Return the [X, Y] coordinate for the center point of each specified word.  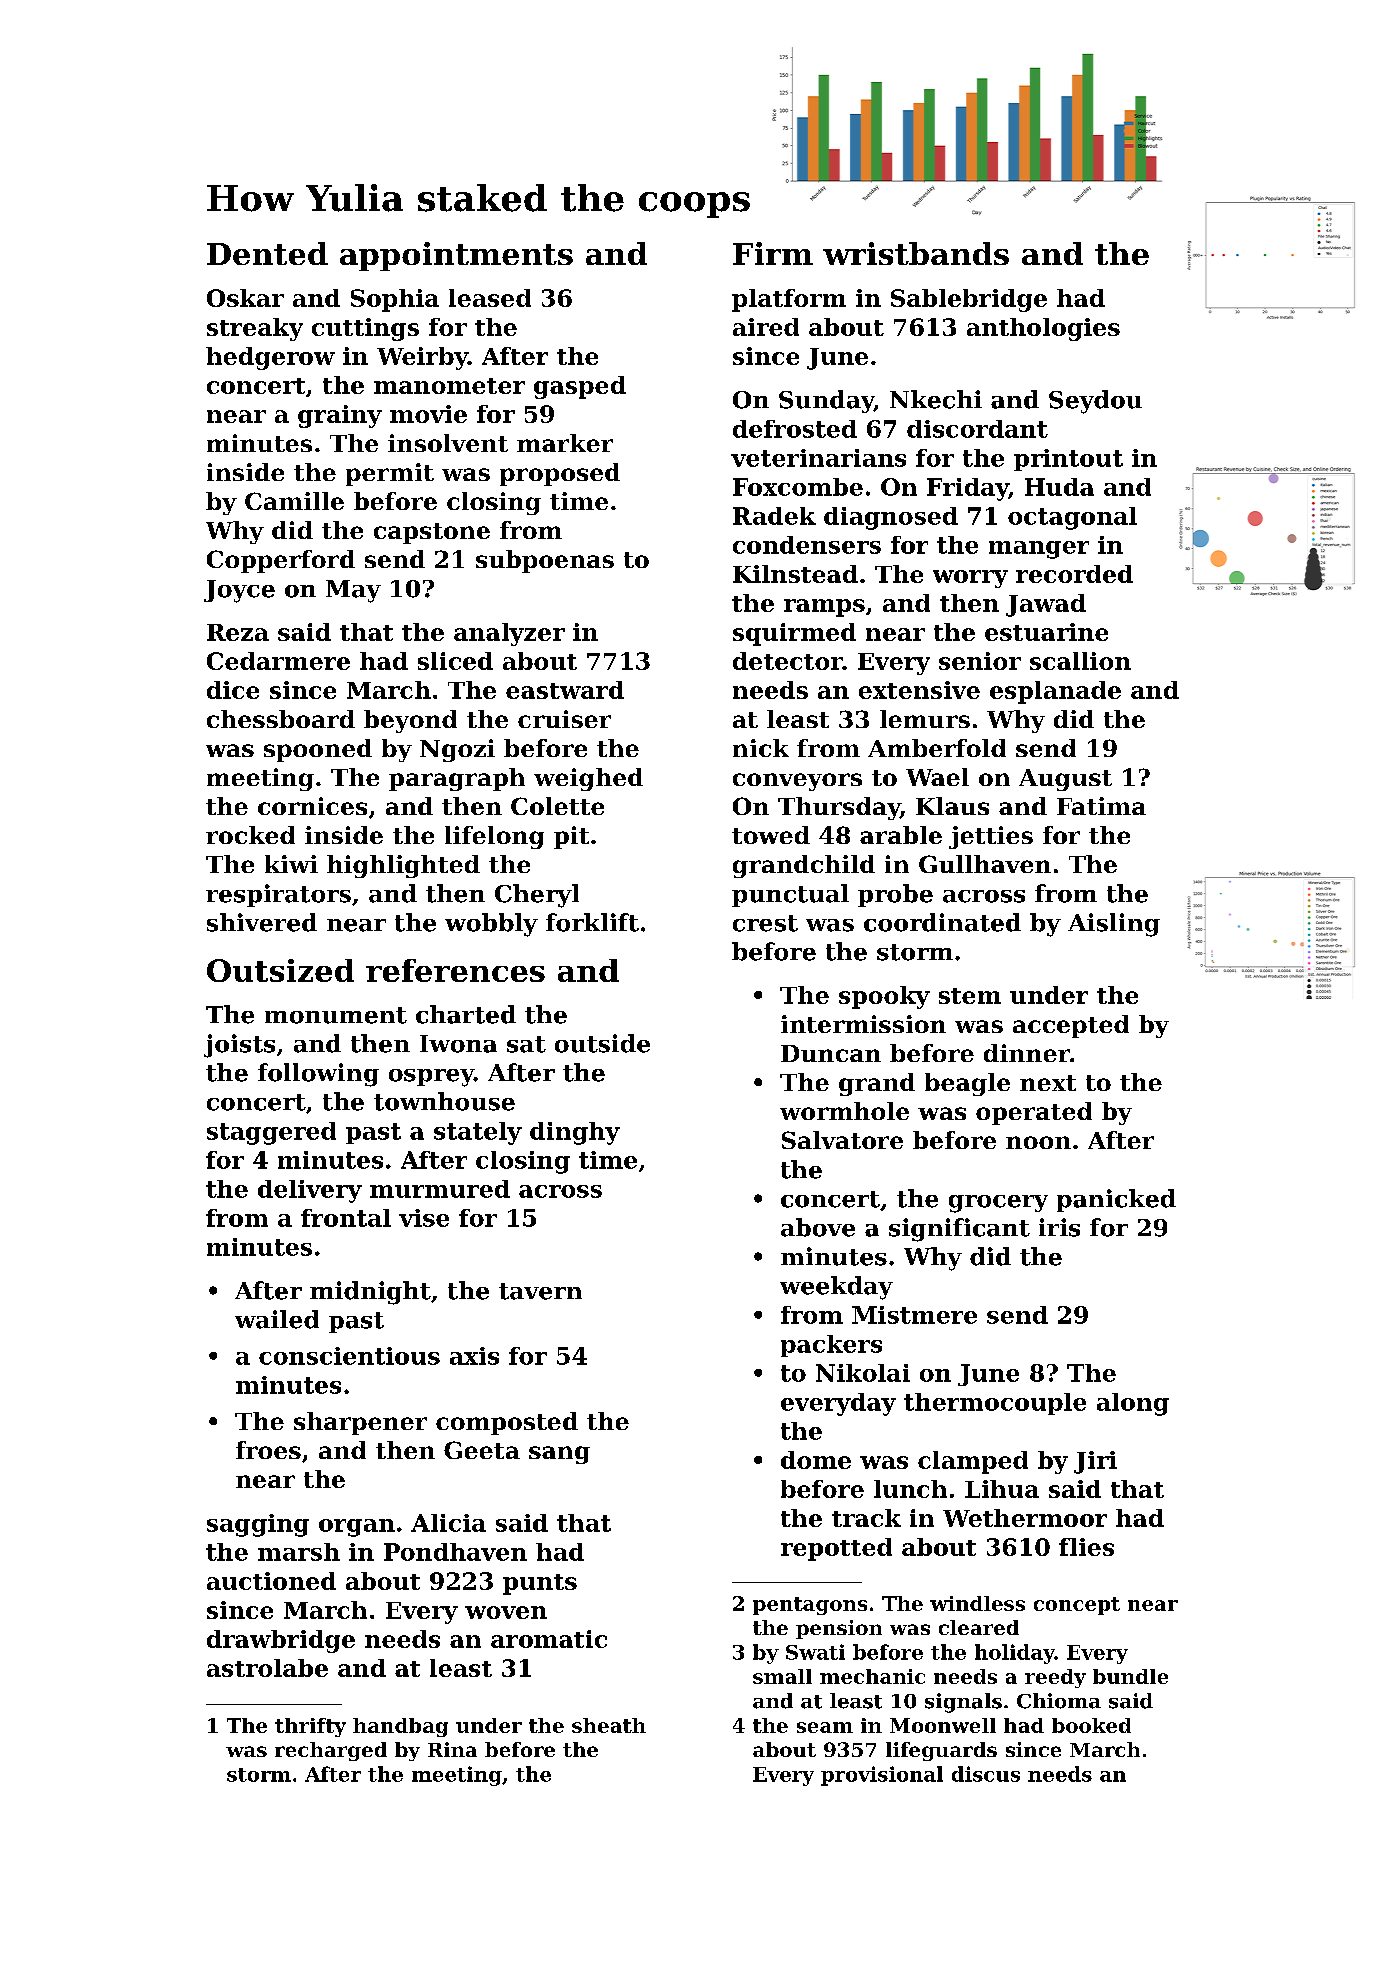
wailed [277, 1319]
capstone [432, 533]
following [318, 1075]
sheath [609, 1725]
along [1133, 1404]
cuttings [365, 329]
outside [602, 1043]
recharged [331, 1751]
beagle [967, 1084]
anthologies [1043, 329]
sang [559, 1455]
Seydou [1095, 402]
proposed [560, 474]
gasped [580, 387]
